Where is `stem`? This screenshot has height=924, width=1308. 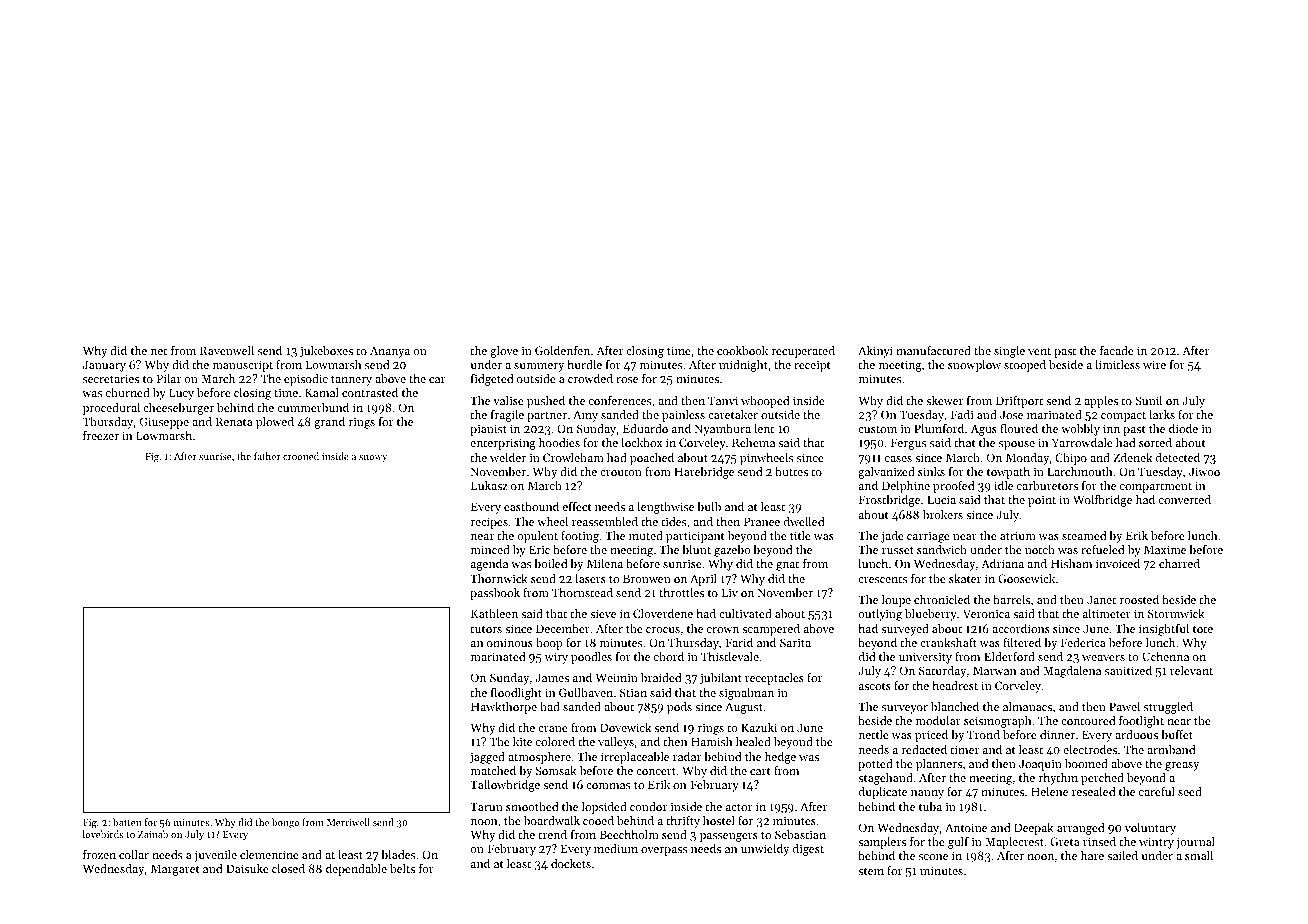
stem is located at coordinates (871, 871).
